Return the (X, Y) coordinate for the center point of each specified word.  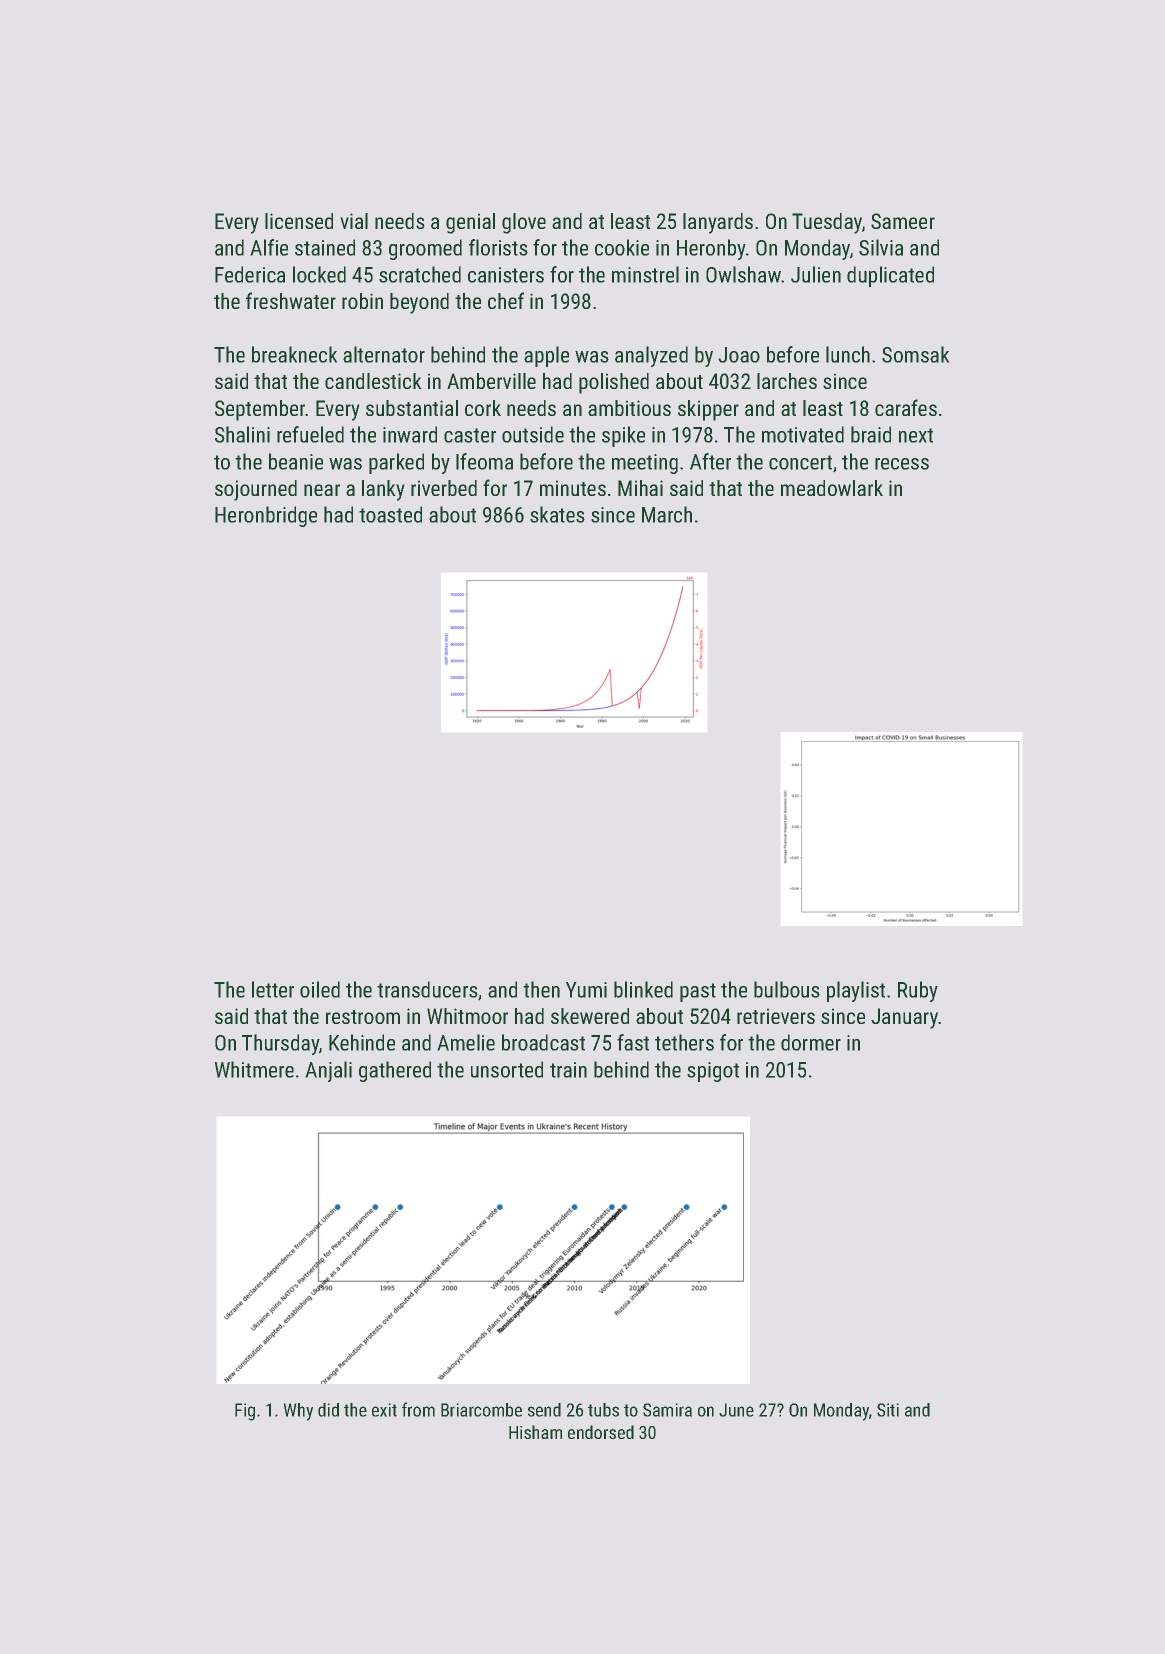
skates (557, 514)
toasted (390, 514)
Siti (888, 1410)
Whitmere (254, 1069)
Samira (667, 1410)
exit (384, 1410)
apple (546, 356)
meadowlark (832, 488)
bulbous (787, 989)
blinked (643, 989)
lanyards (718, 223)
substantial (412, 408)
